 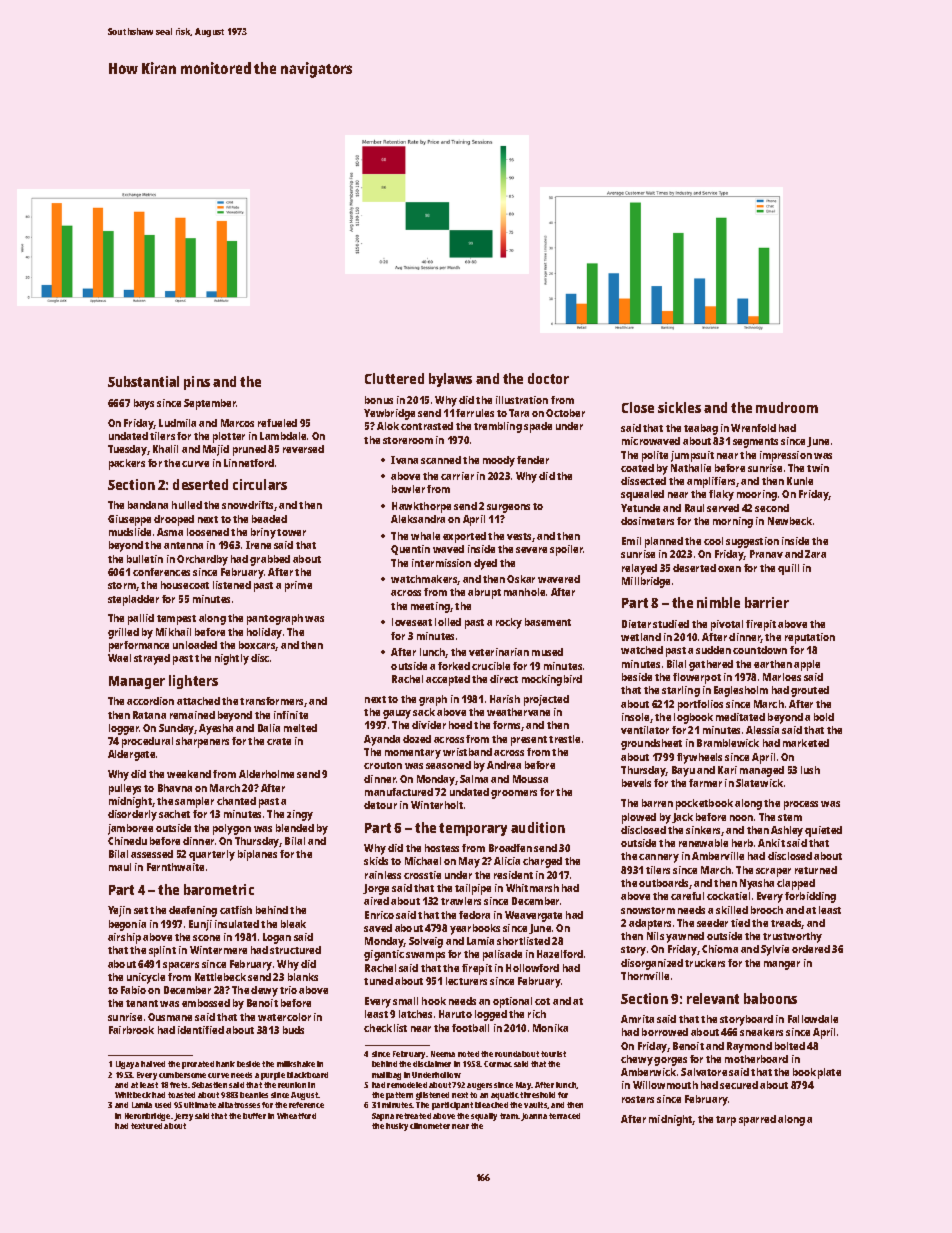 What do you see at coordinates (807, 665) in the screenshot?
I see `apple` at bounding box center [807, 665].
